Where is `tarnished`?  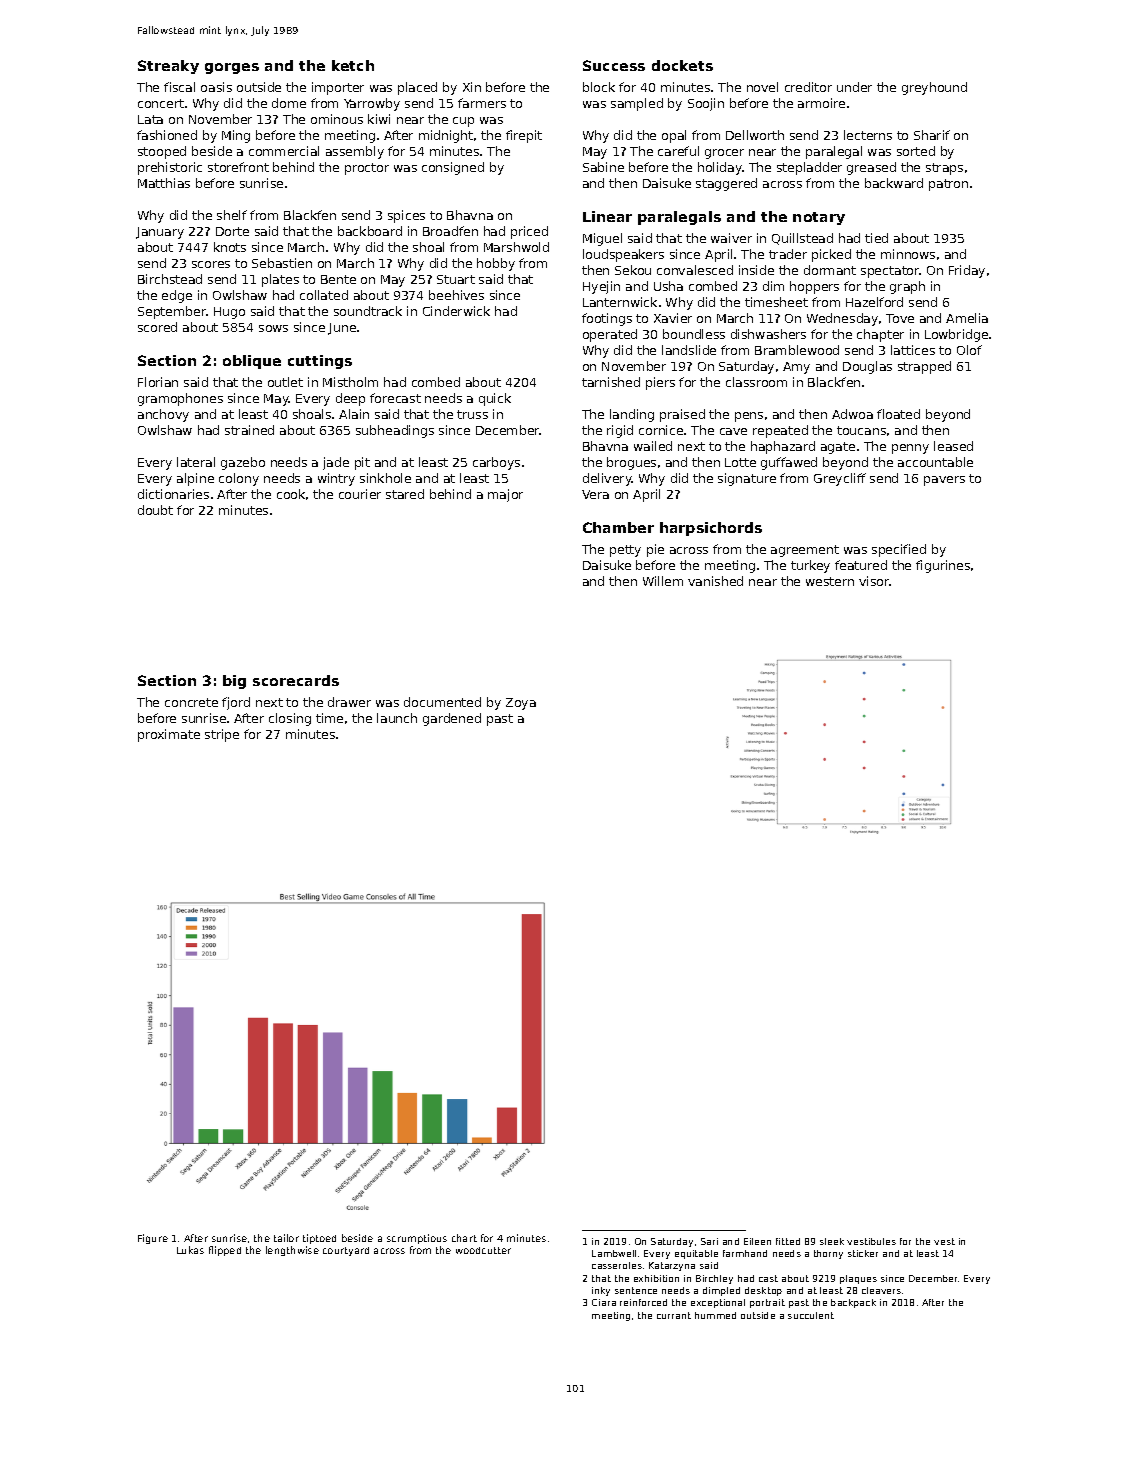 tarnished is located at coordinates (611, 382).
